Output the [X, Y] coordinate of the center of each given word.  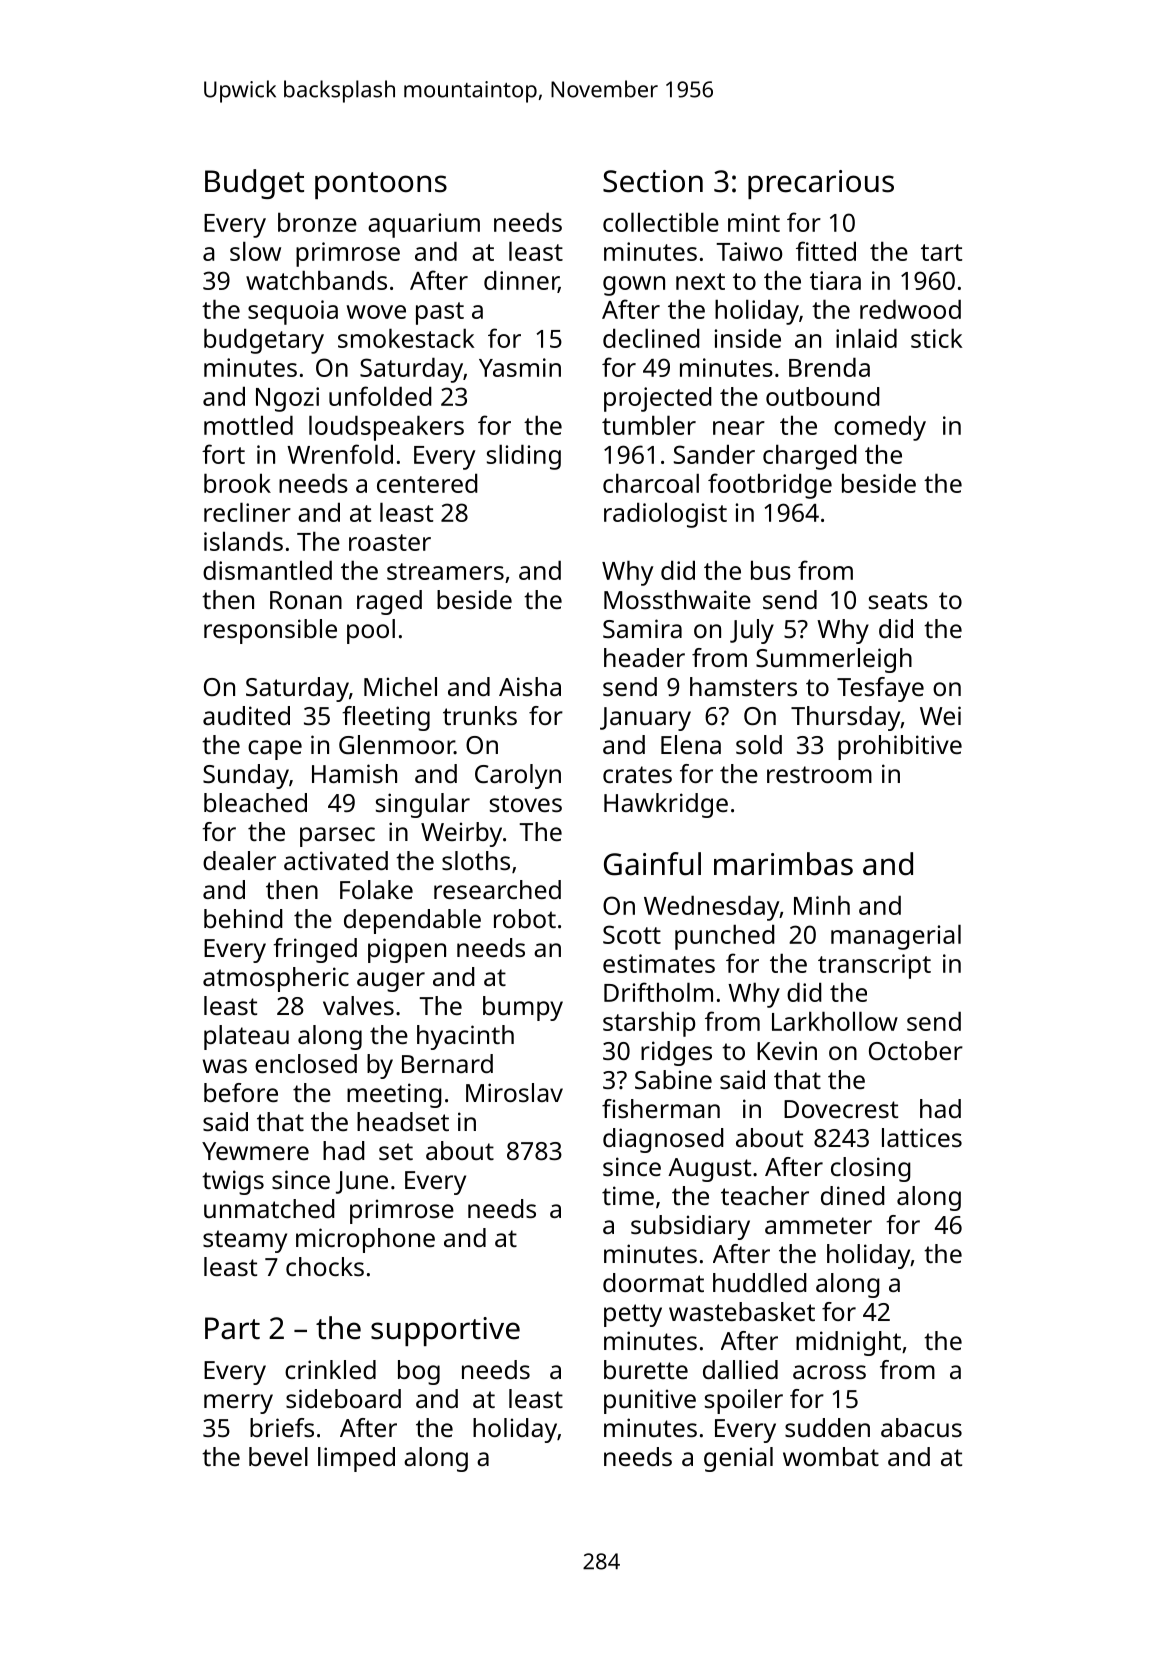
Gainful [652, 864]
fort [223, 454]
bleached [255, 802]
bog [419, 1372]
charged [810, 457]
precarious [821, 184]
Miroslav [514, 1092]
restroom [819, 774]
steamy [245, 1241]
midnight [848, 1343]
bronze [317, 222]
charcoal [651, 483]
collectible [661, 222]
